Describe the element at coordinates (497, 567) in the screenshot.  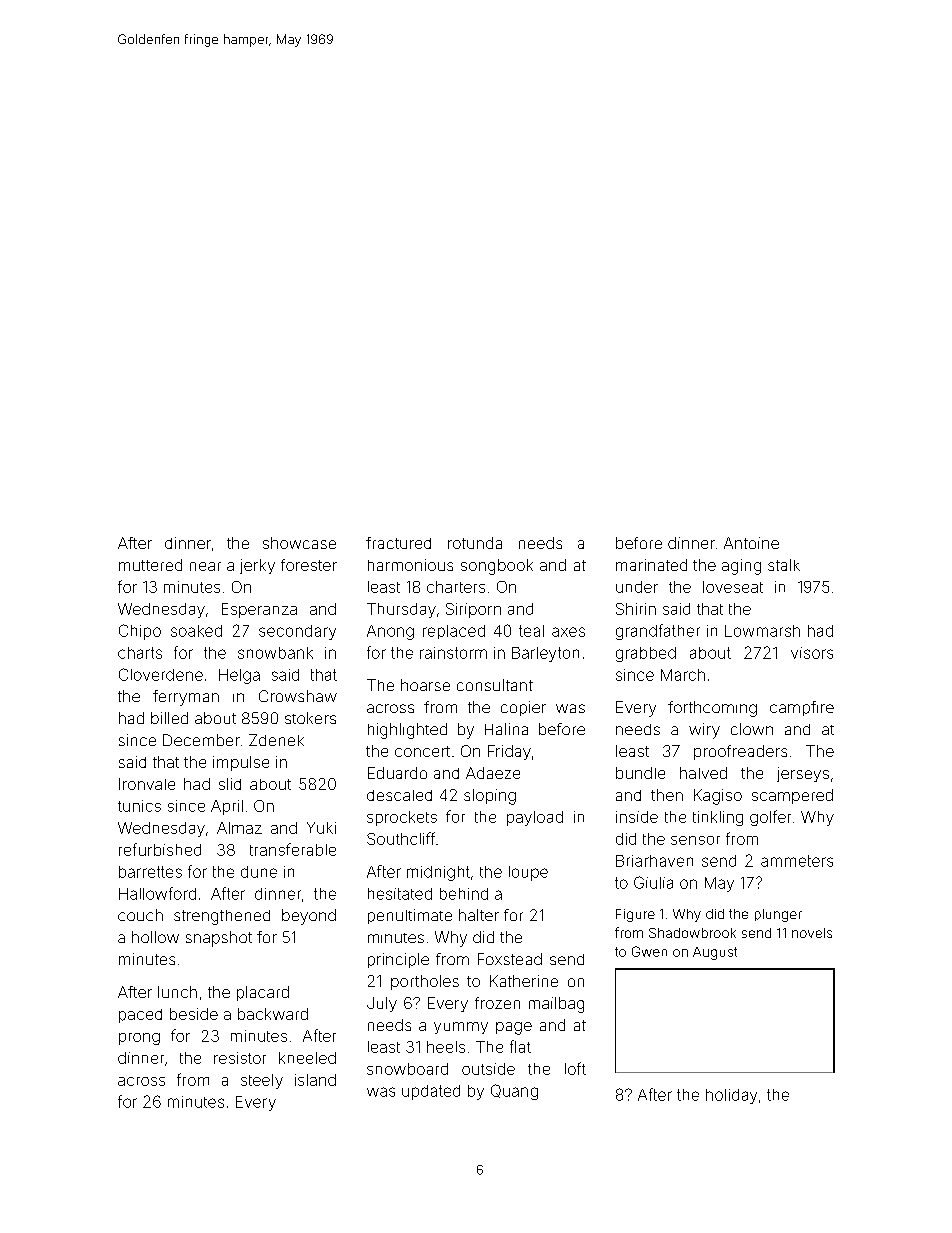
I see `songbook` at that location.
